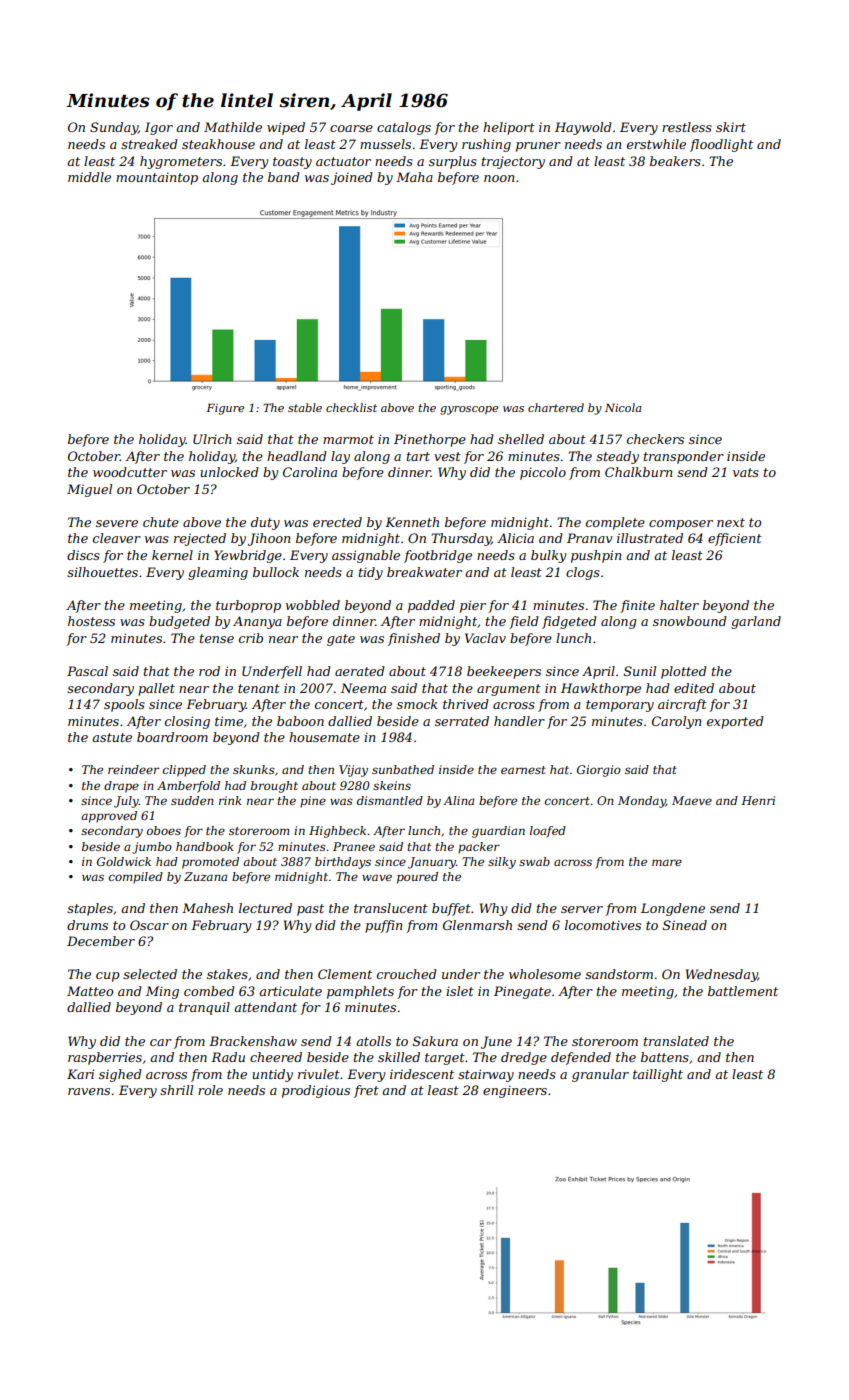 The height and width of the screenshot is (1400, 849). I want to click on noon, so click(499, 178).
